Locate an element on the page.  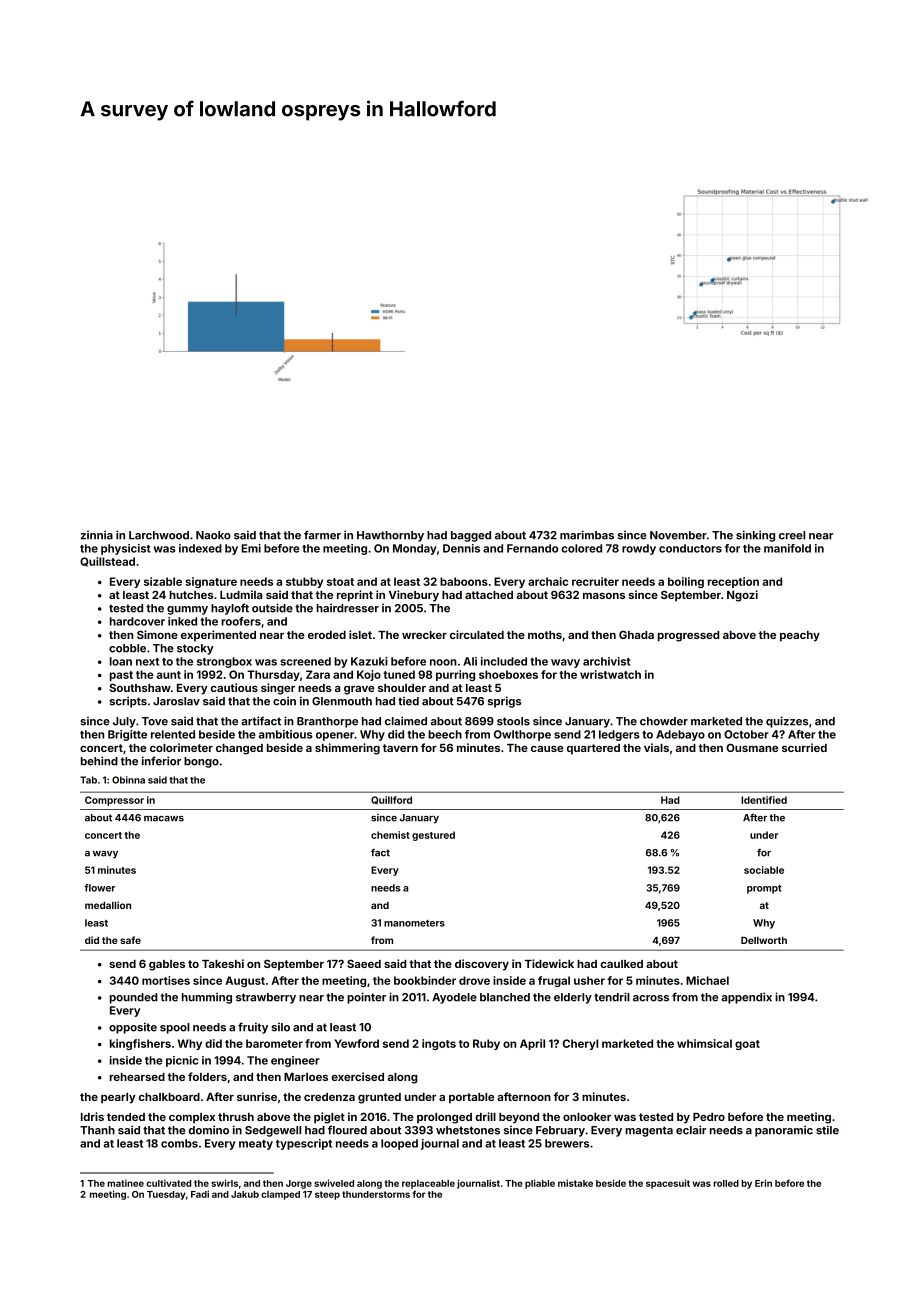
chemist is located at coordinates (390, 835).
